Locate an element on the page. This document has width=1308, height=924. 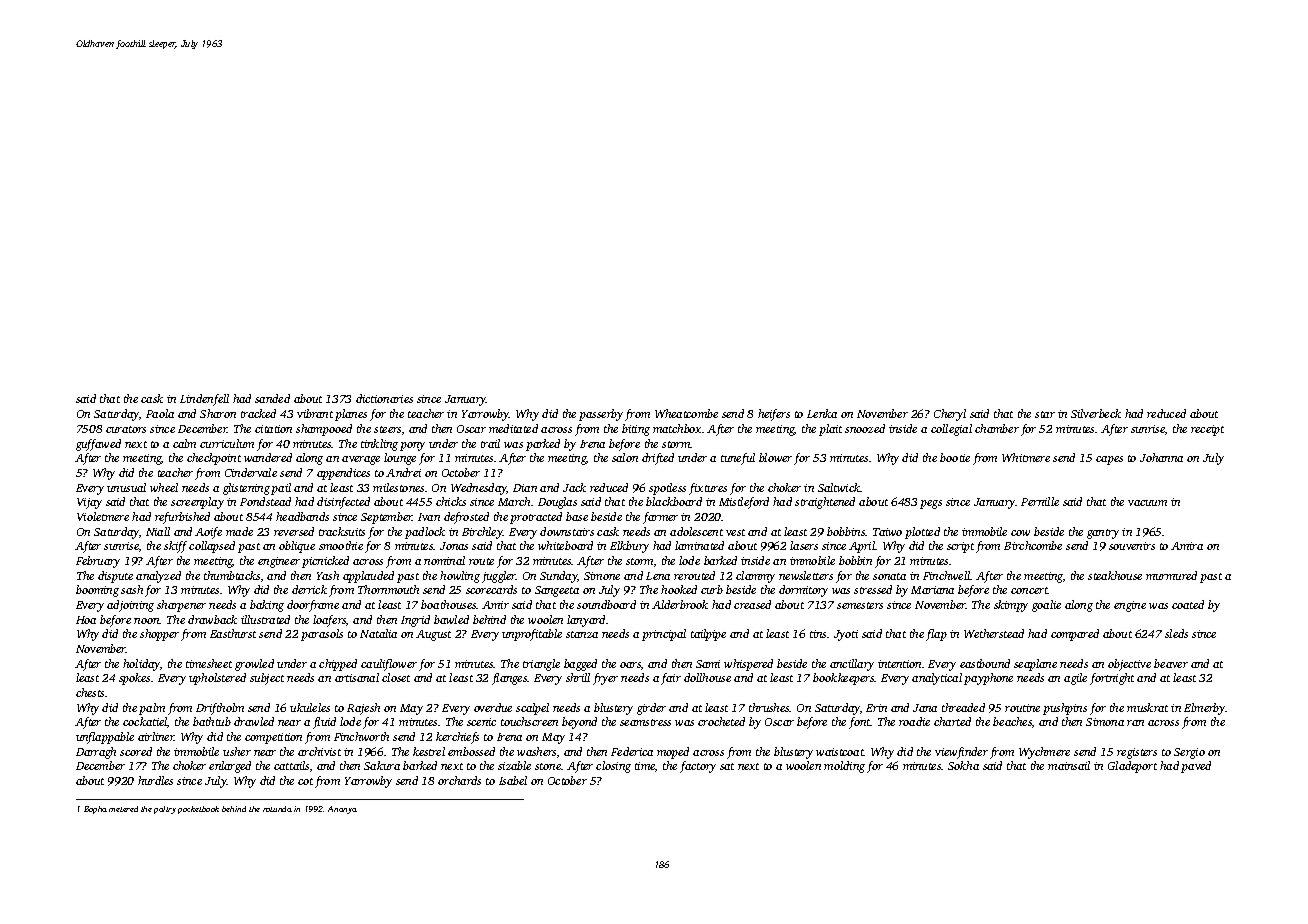
seaplane is located at coordinates (1035, 665).
